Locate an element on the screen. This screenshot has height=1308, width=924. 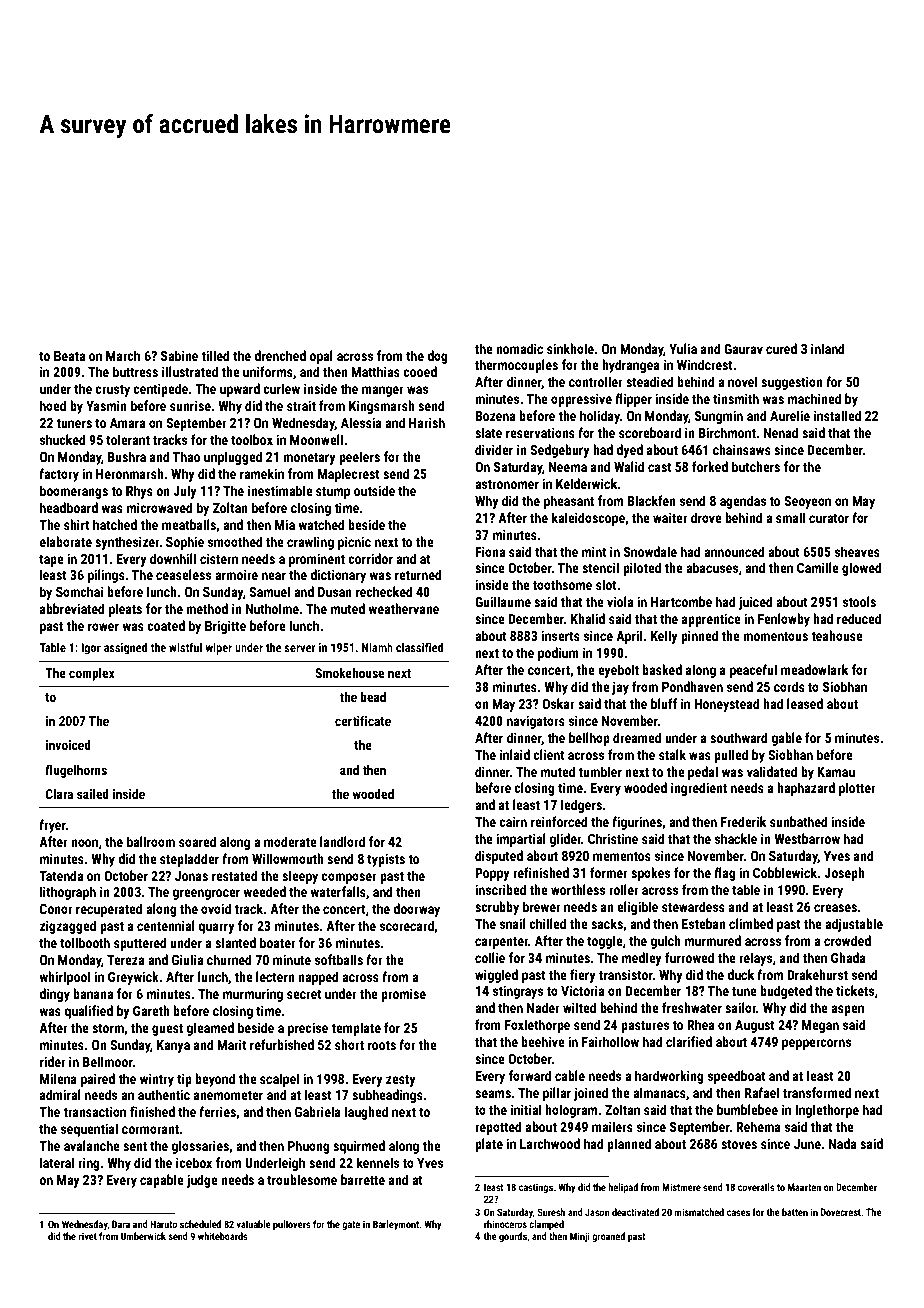
Gaurav is located at coordinates (743, 349).
